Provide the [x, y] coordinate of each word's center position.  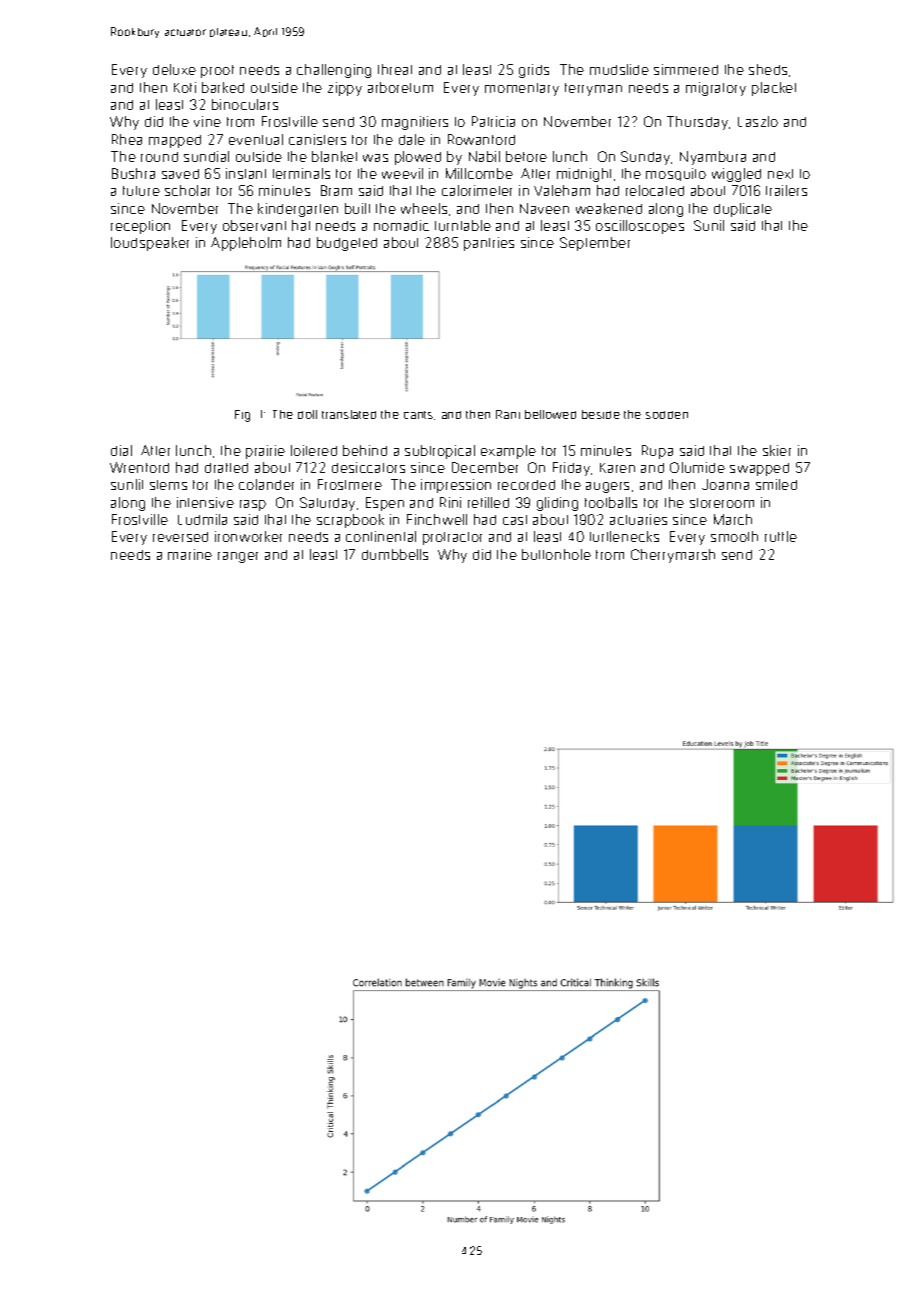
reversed [180, 537]
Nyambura [713, 158]
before [526, 156]
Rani [508, 414]
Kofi [185, 87]
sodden [667, 415]
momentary [522, 89]
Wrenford [139, 467]
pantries [489, 244]
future [141, 191]
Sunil [709, 225]
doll [307, 414]
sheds [768, 69]
